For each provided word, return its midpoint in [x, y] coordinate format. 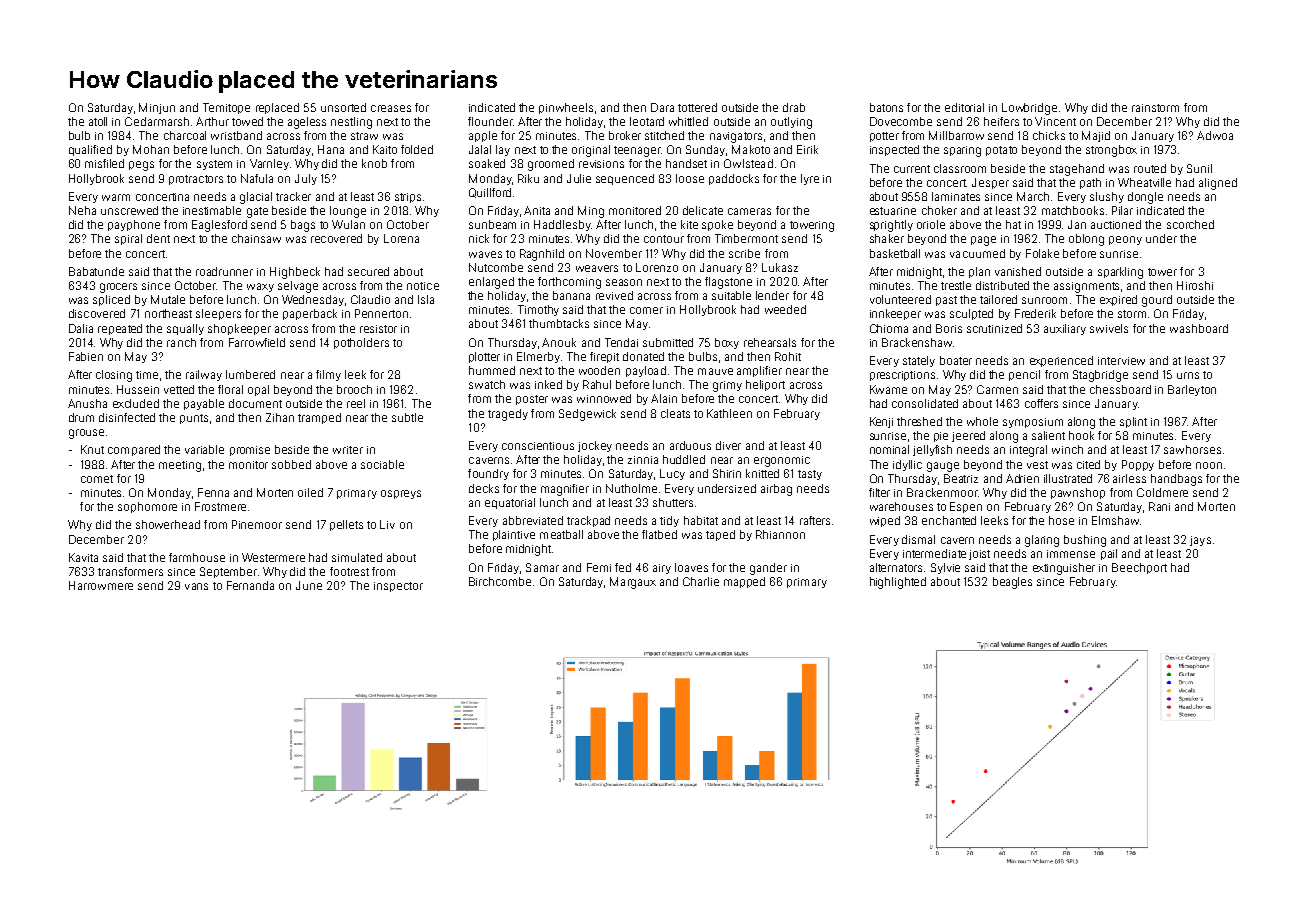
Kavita [83, 557]
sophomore [147, 507]
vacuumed [977, 253]
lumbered [250, 374]
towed [247, 121]
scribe [744, 253]
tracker [293, 196]
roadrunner [224, 271]
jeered [968, 436]
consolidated [925, 403]
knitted [762, 473]
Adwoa [1215, 135]
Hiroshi [1195, 285]
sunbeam [492, 224]
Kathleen [729, 413]
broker [625, 135]
